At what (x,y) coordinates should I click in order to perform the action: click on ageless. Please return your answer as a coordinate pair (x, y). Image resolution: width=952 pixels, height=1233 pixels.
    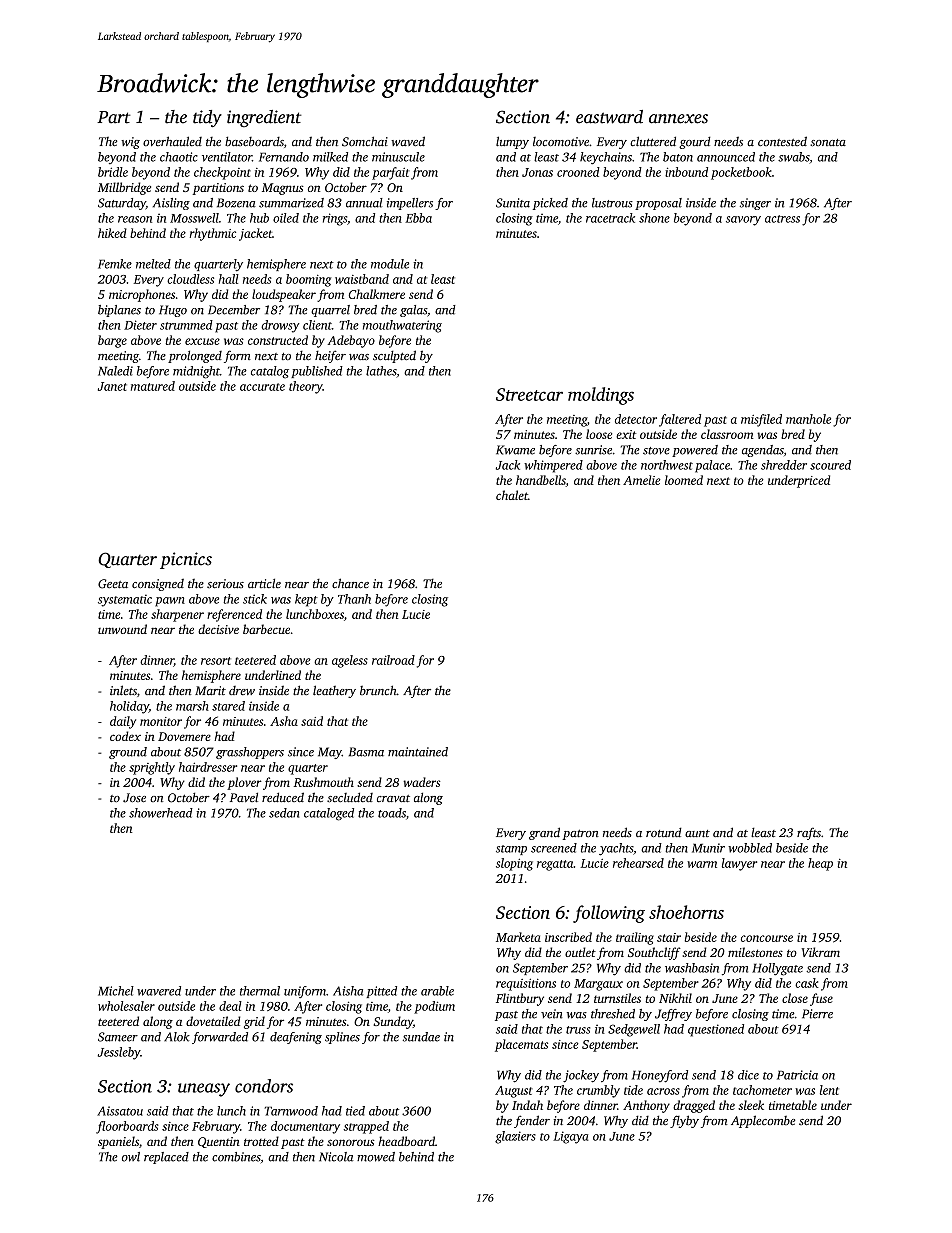
    Looking at the image, I should click on (350, 661).
